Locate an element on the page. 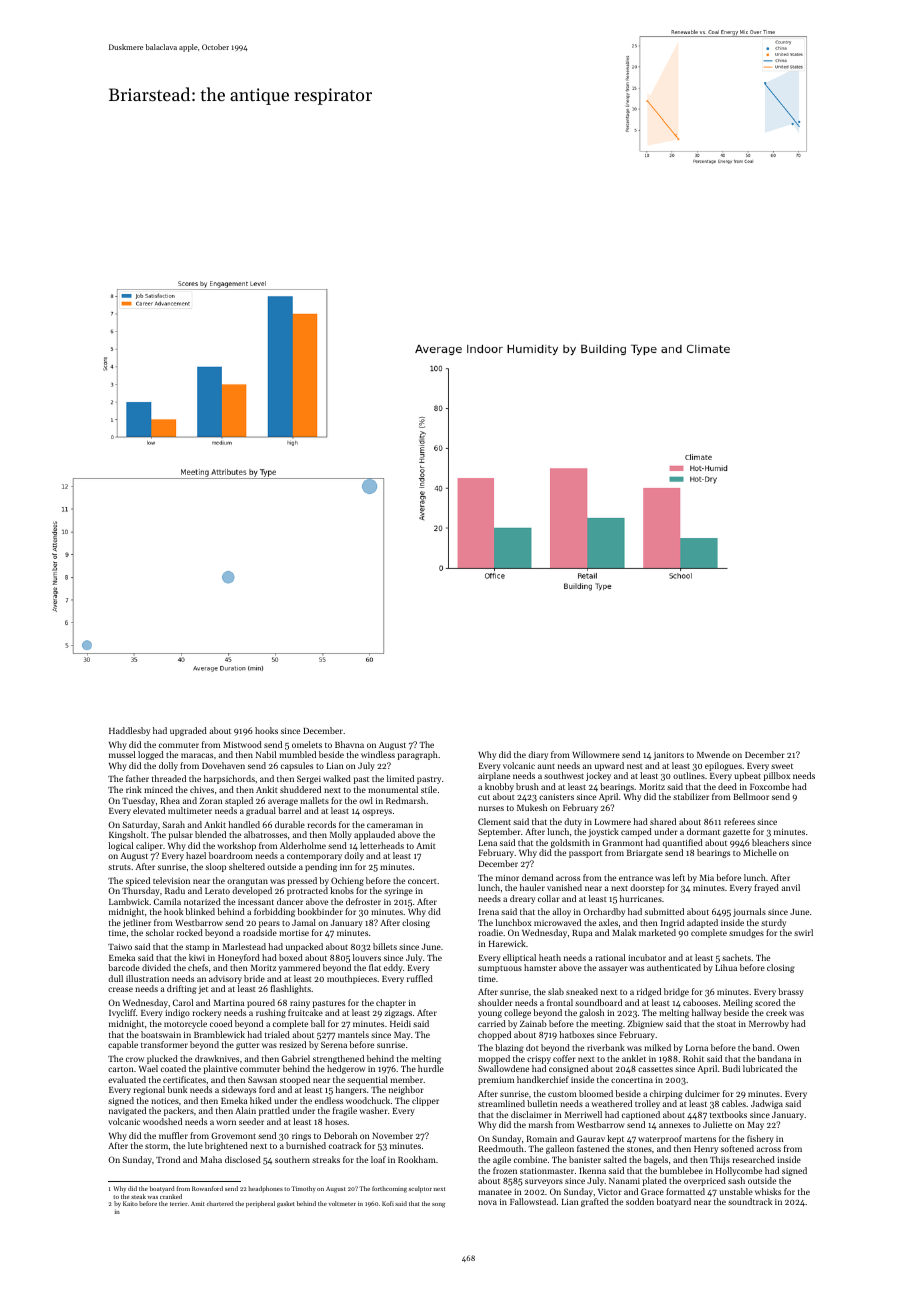 This image has height=1308, width=924. referees is located at coordinates (739, 821).
